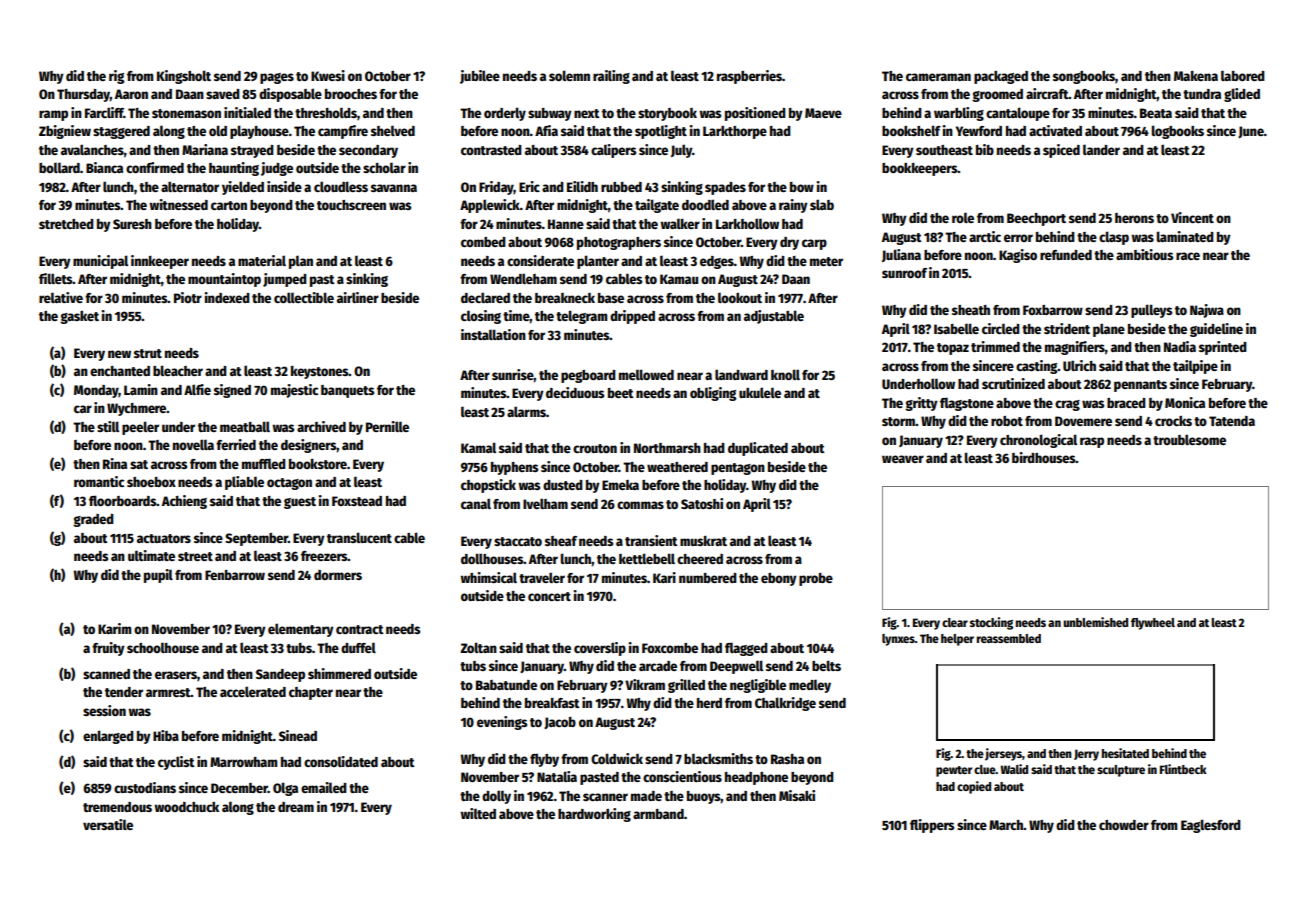 The width and height of the image is (1308, 924). Describe the element at coordinates (1243, 75) in the image. I see `labored` at that location.
